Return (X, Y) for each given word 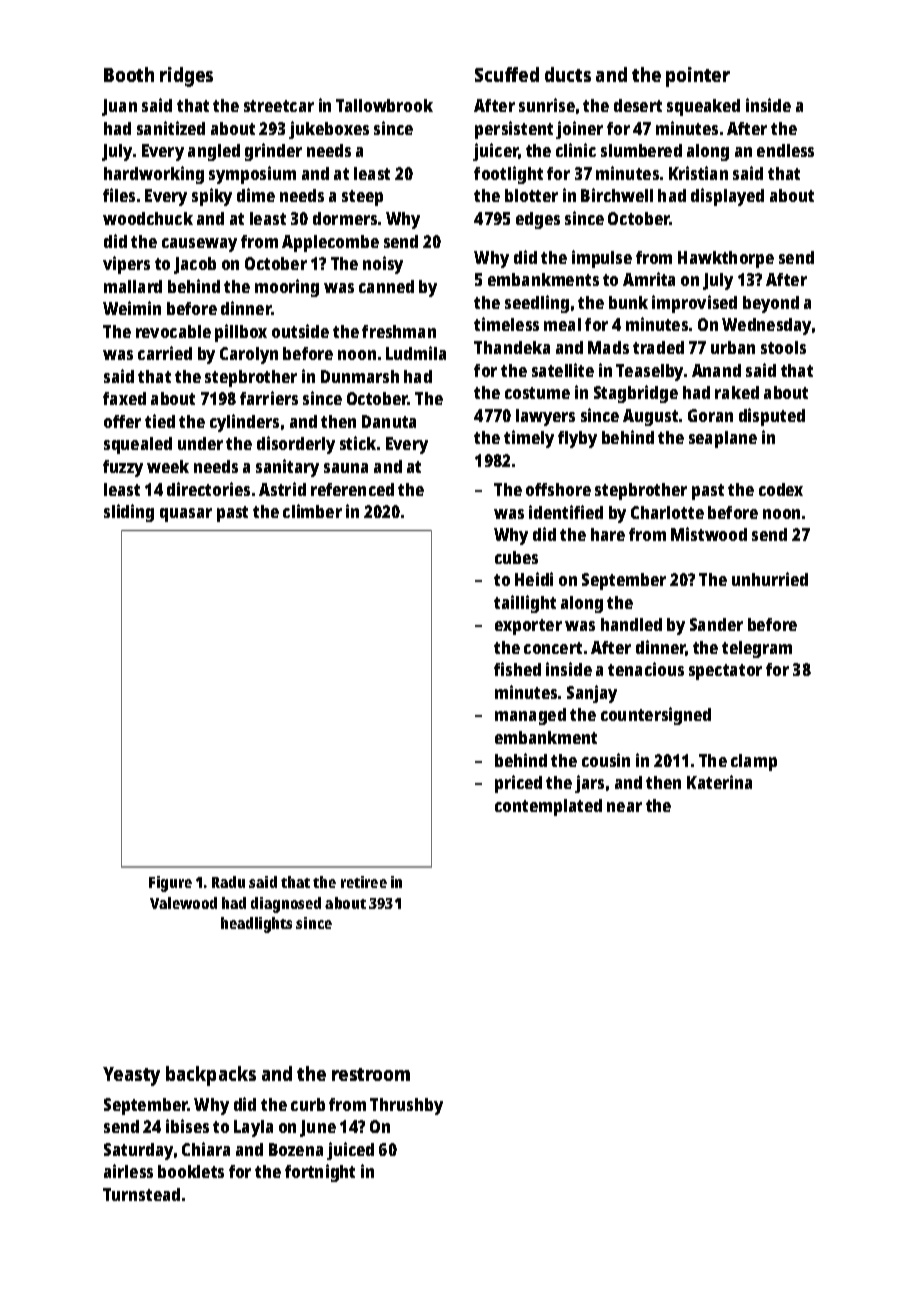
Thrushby (406, 1106)
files (119, 195)
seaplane (723, 439)
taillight (525, 604)
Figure (170, 884)
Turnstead (141, 1194)
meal (562, 324)
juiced (350, 1151)
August (650, 417)
